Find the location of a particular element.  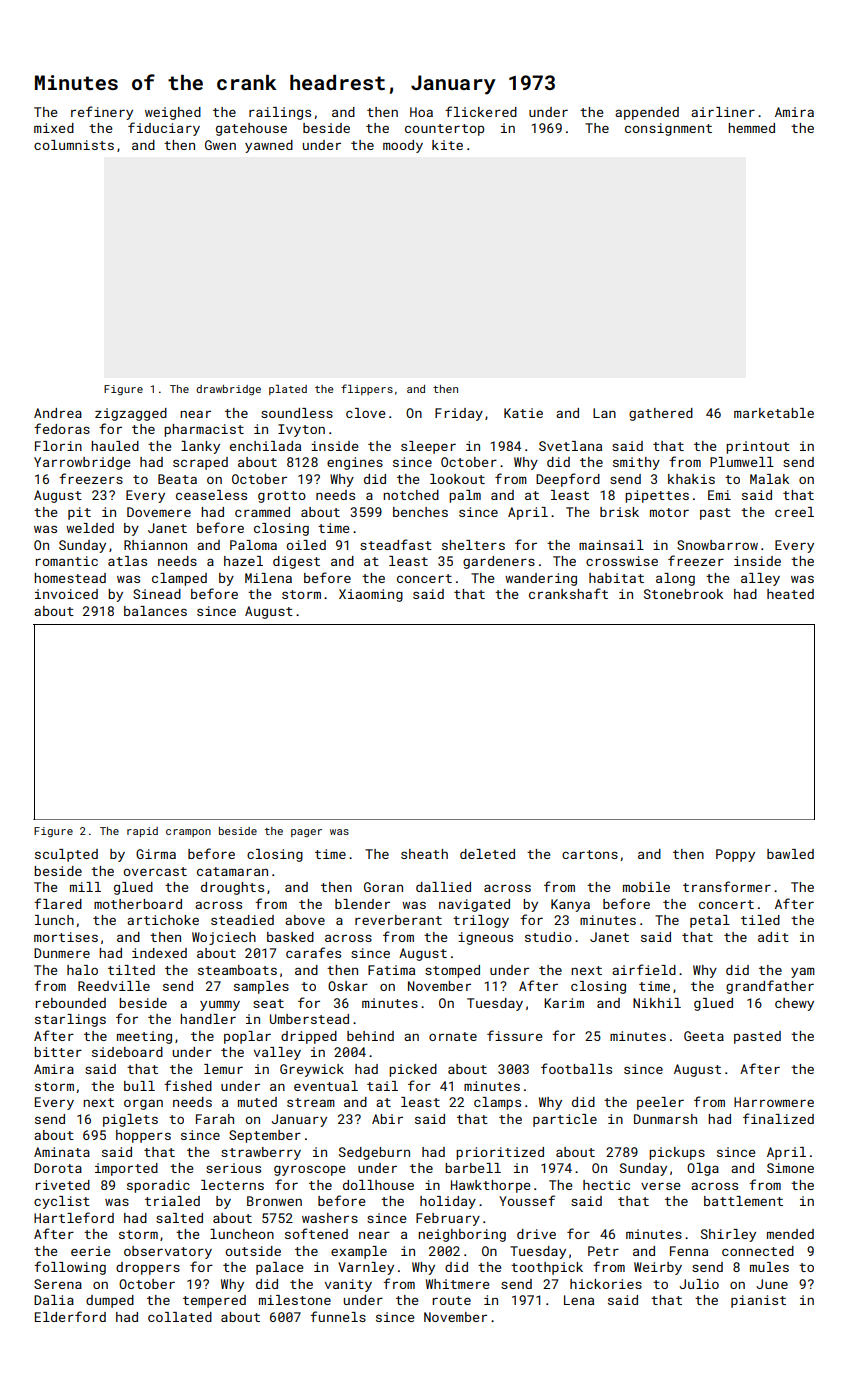

balances is located at coordinates (155, 611).
